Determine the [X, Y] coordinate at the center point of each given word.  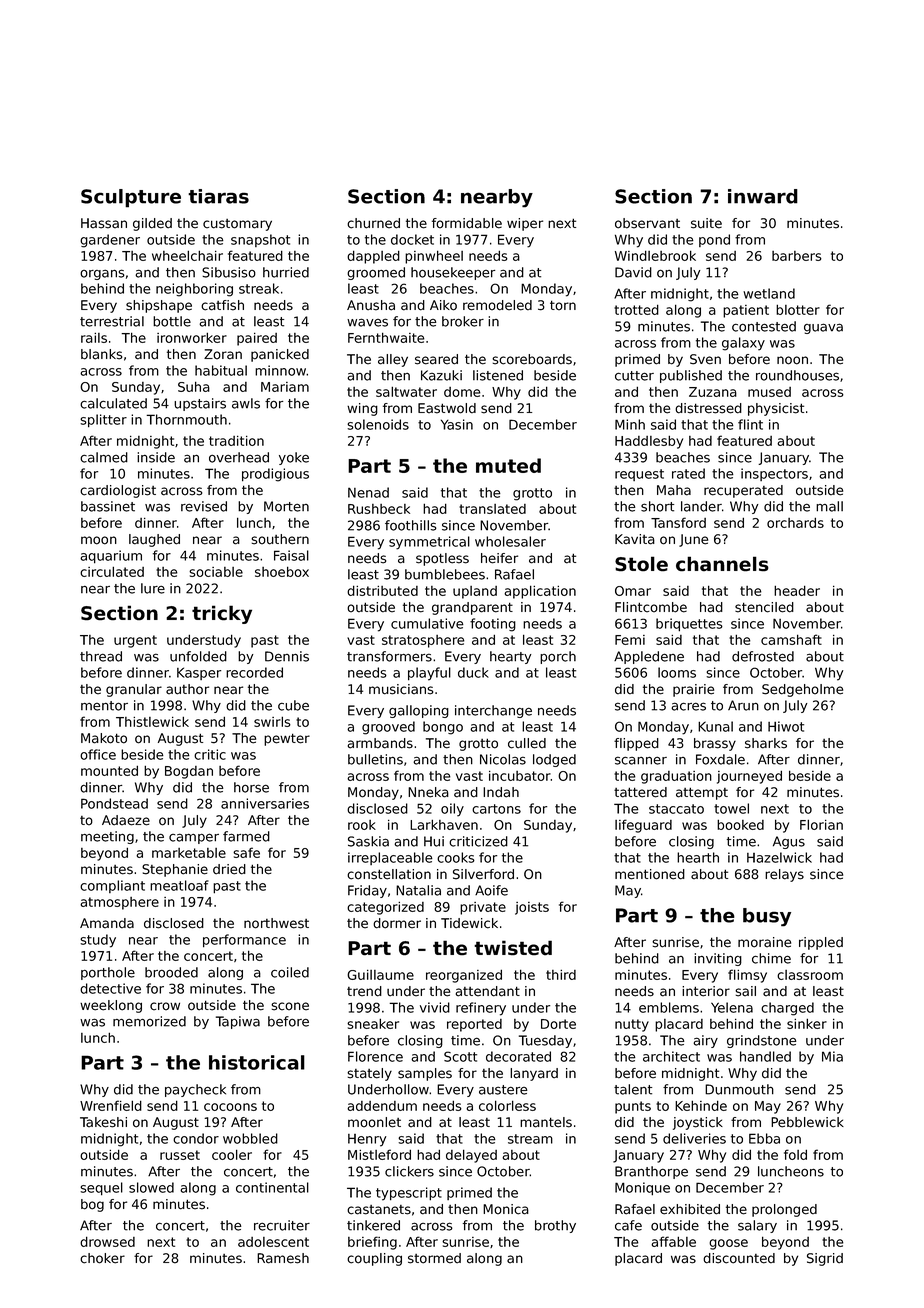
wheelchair [187, 255]
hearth [698, 857]
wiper [525, 224]
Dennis [287, 656]
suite [706, 223]
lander [701, 506]
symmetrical [429, 543]
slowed [151, 1187]
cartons [496, 809]
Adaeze [126, 820]
